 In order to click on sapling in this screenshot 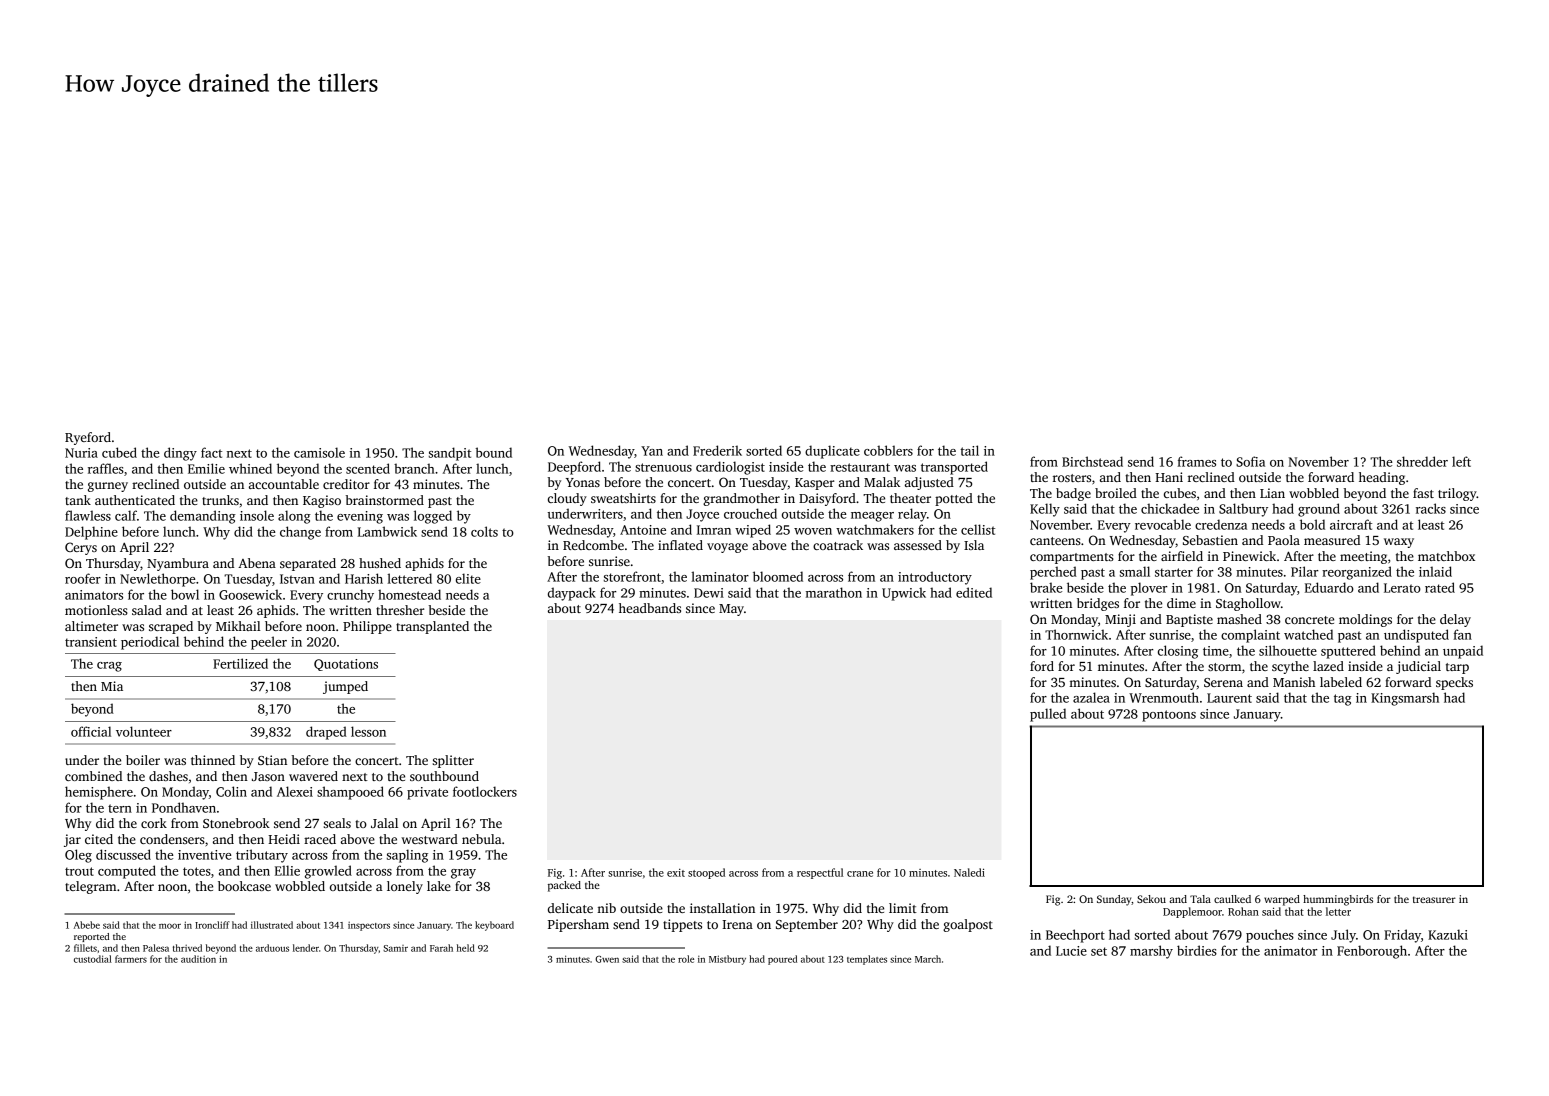, I will do `click(407, 856)`.
